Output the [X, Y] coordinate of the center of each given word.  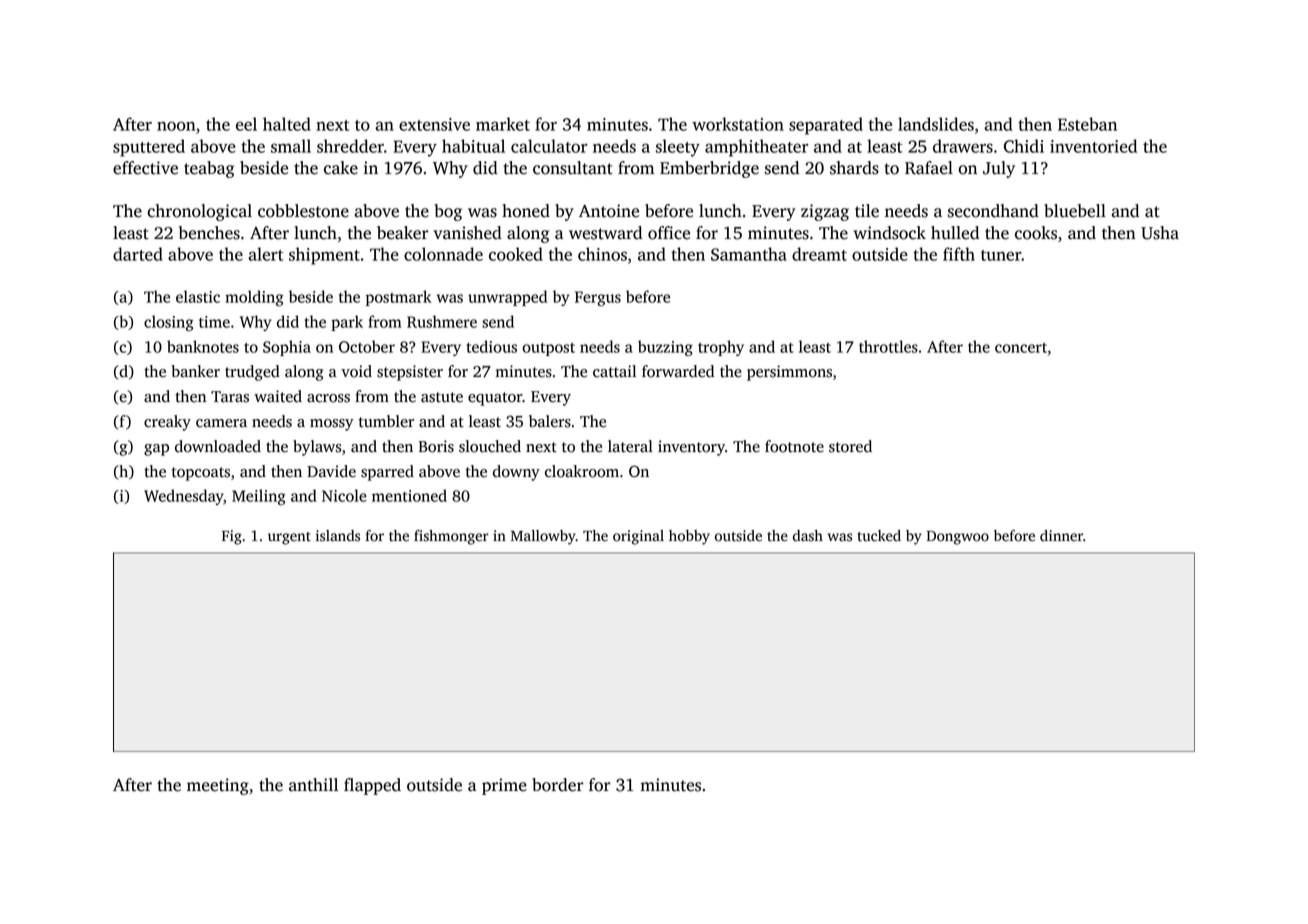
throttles [888, 346]
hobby [689, 537]
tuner [1001, 255]
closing [169, 323]
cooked [516, 254]
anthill [313, 785]
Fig [232, 537]
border [557, 785]
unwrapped [507, 298]
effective [145, 168]
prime [504, 786]
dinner [1061, 536]
